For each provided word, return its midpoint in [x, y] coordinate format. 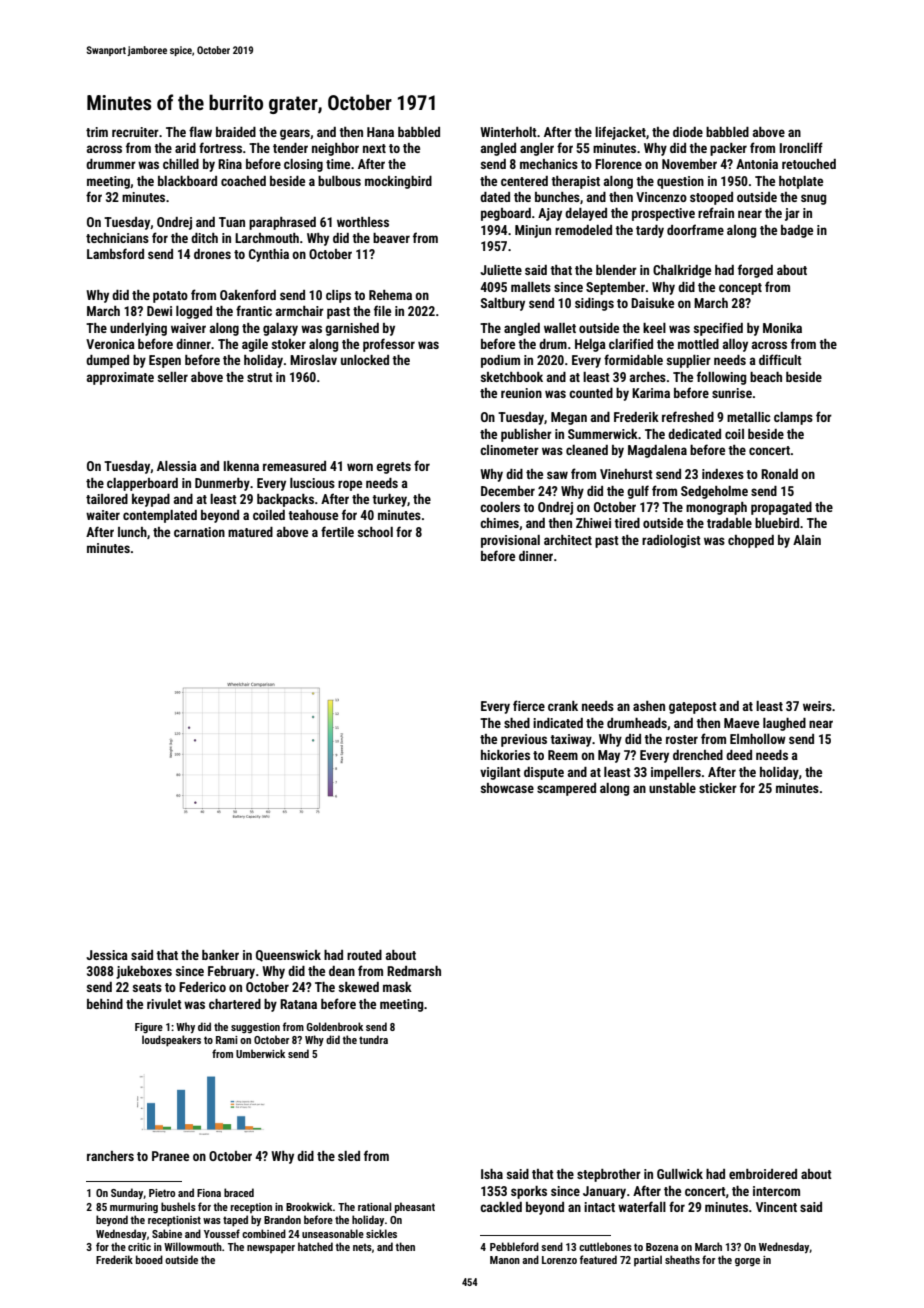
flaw [200, 131]
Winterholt [508, 132]
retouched [809, 164]
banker [220, 955]
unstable [672, 788]
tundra [373, 1039]
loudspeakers [171, 1041]
